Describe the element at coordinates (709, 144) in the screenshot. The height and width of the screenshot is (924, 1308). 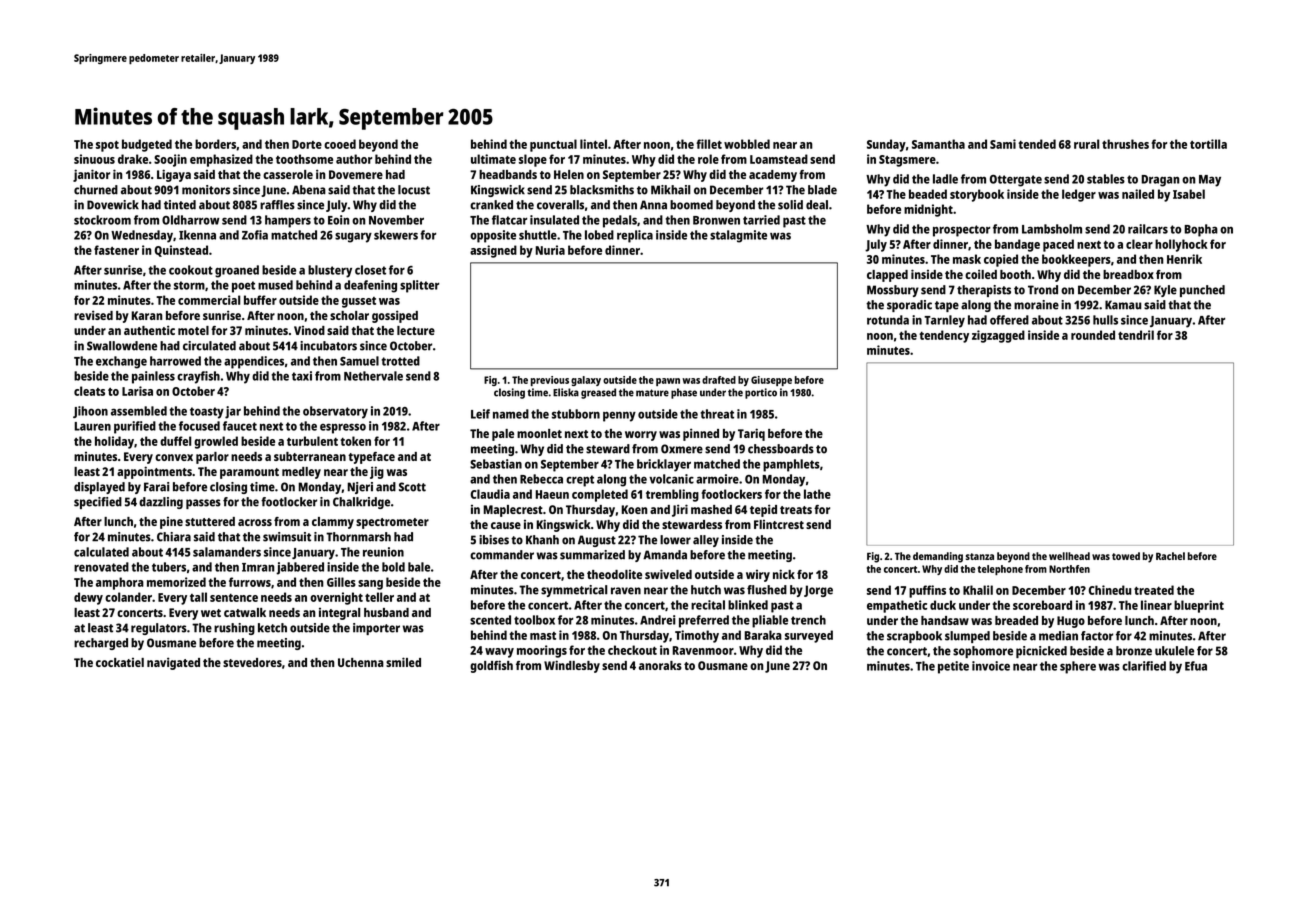
I see `fillet` at that location.
